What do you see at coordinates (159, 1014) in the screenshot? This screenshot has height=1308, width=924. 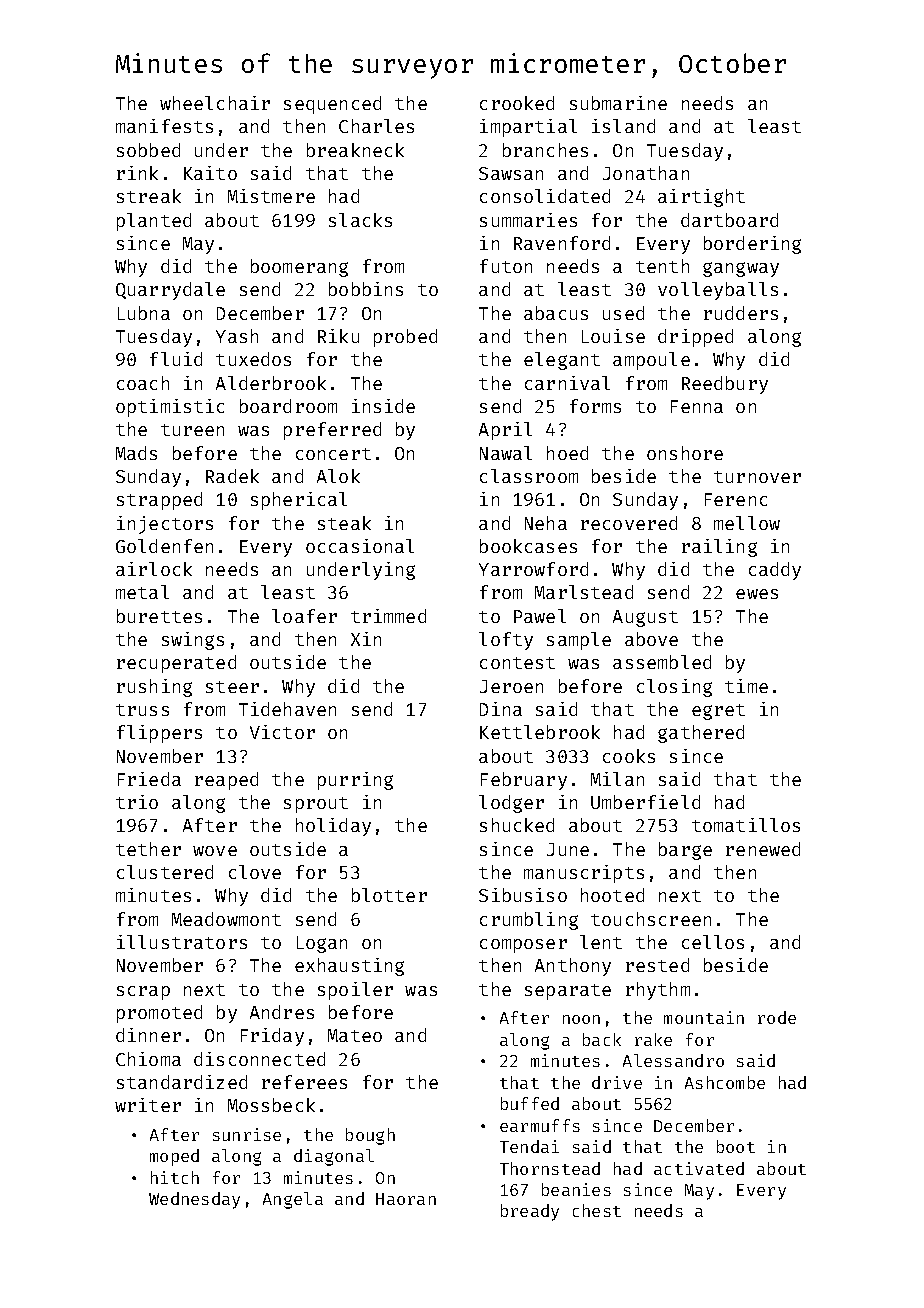 I see `promoted` at bounding box center [159, 1014].
